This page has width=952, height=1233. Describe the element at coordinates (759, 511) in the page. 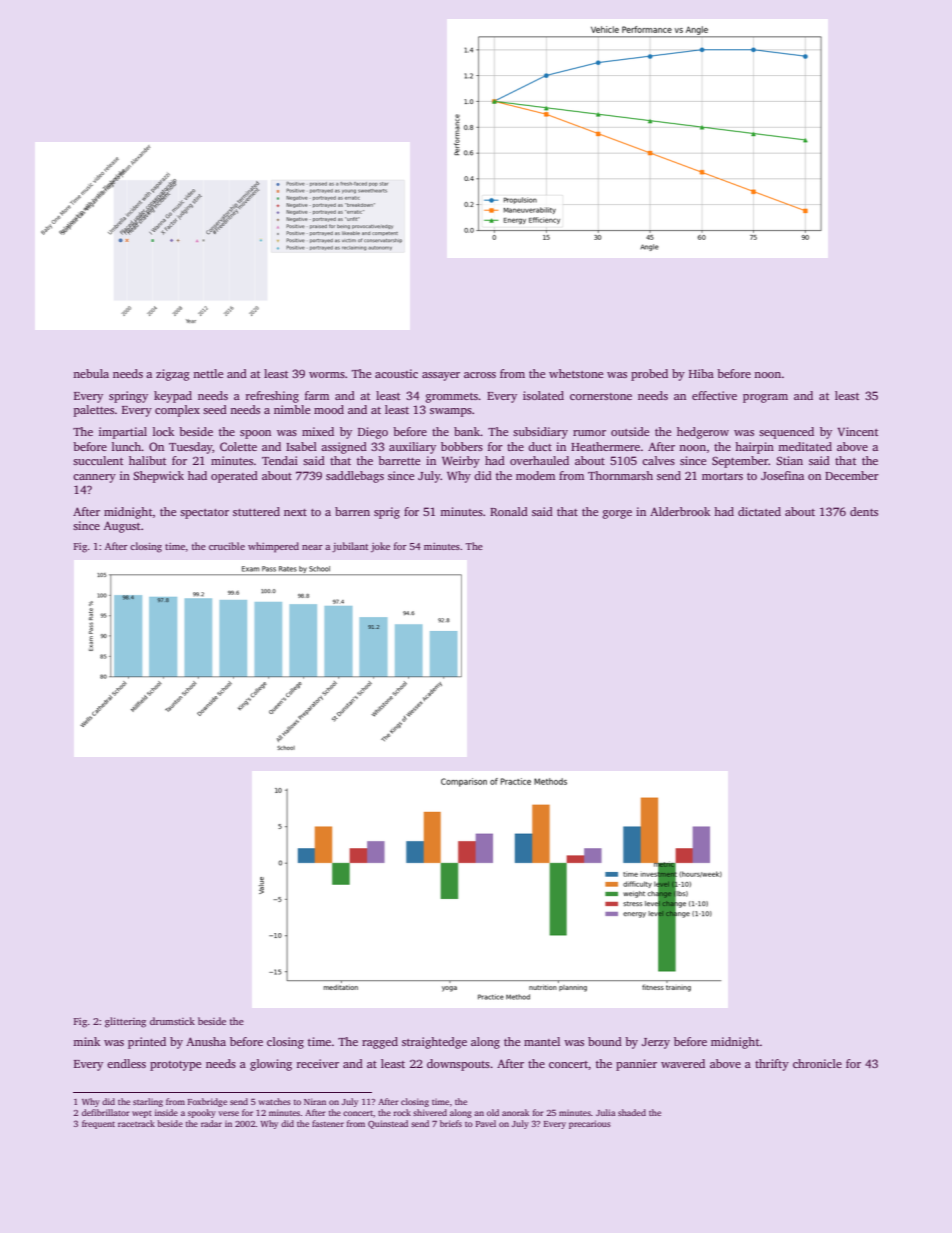

I see `dictated` at that location.
